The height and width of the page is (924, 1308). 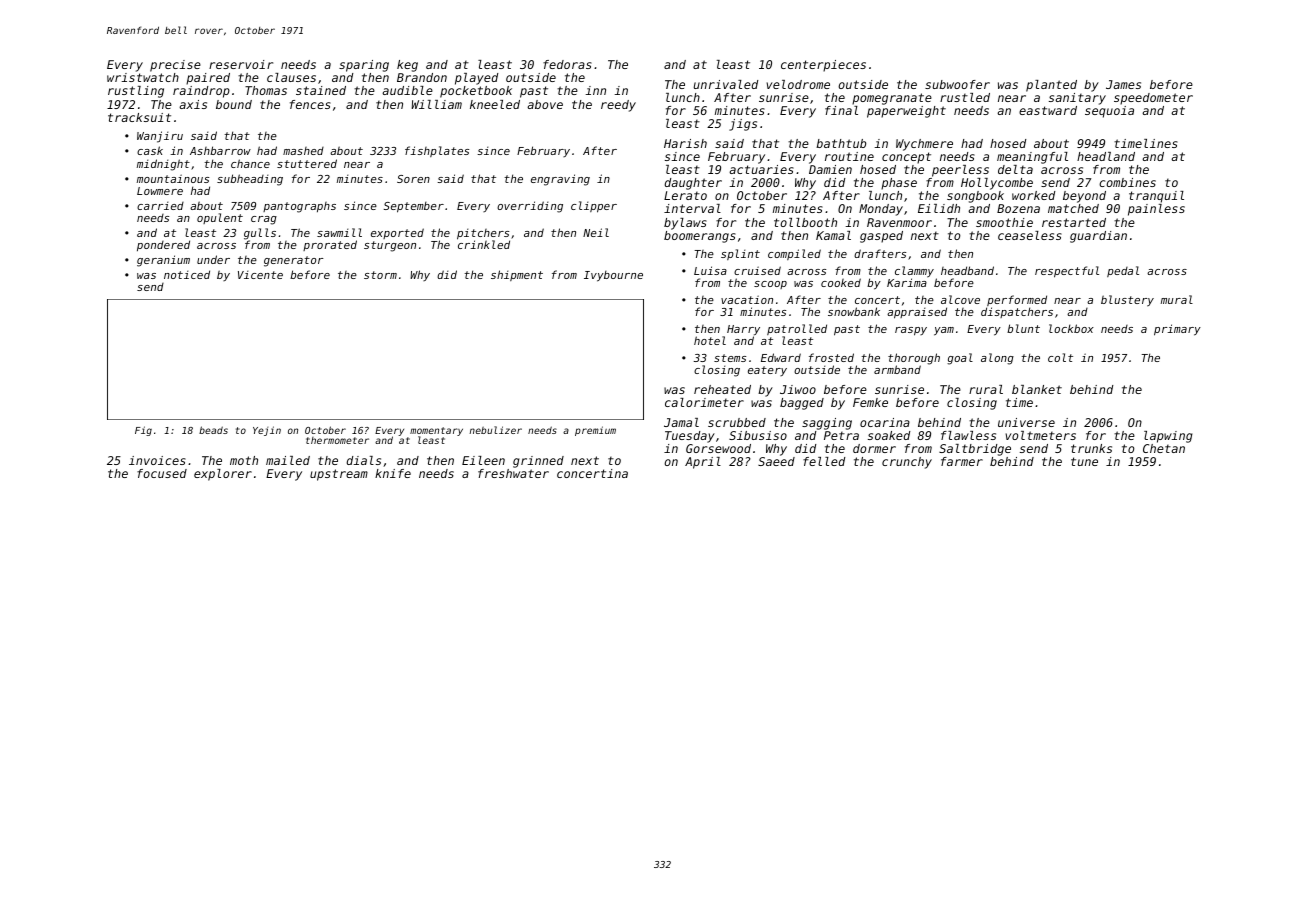 What do you see at coordinates (136, 92) in the page?
I see `rustling` at bounding box center [136, 92].
